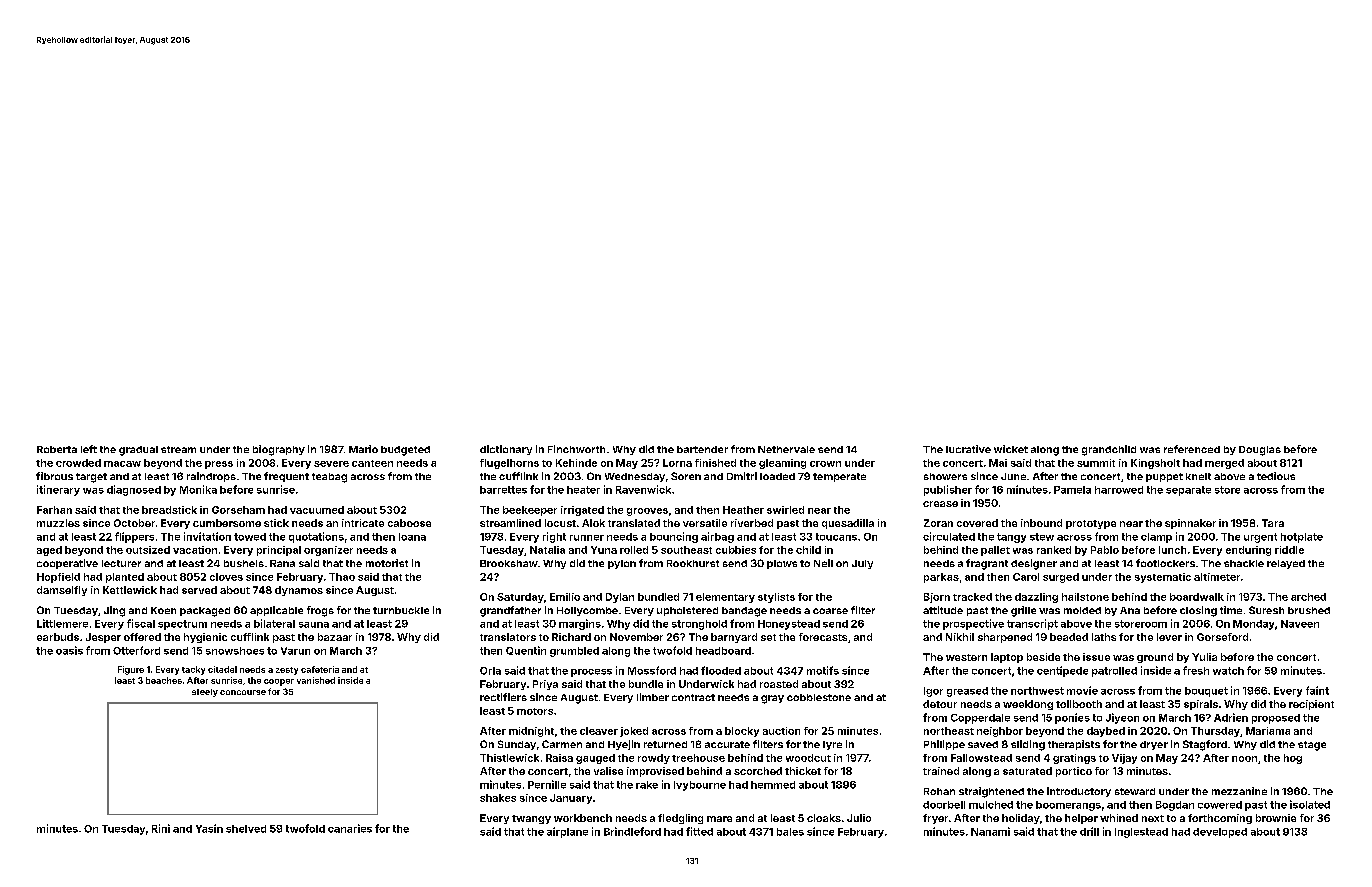  Describe the element at coordinates (803, 771) in the screenshot. I see `thicket` at that location.
